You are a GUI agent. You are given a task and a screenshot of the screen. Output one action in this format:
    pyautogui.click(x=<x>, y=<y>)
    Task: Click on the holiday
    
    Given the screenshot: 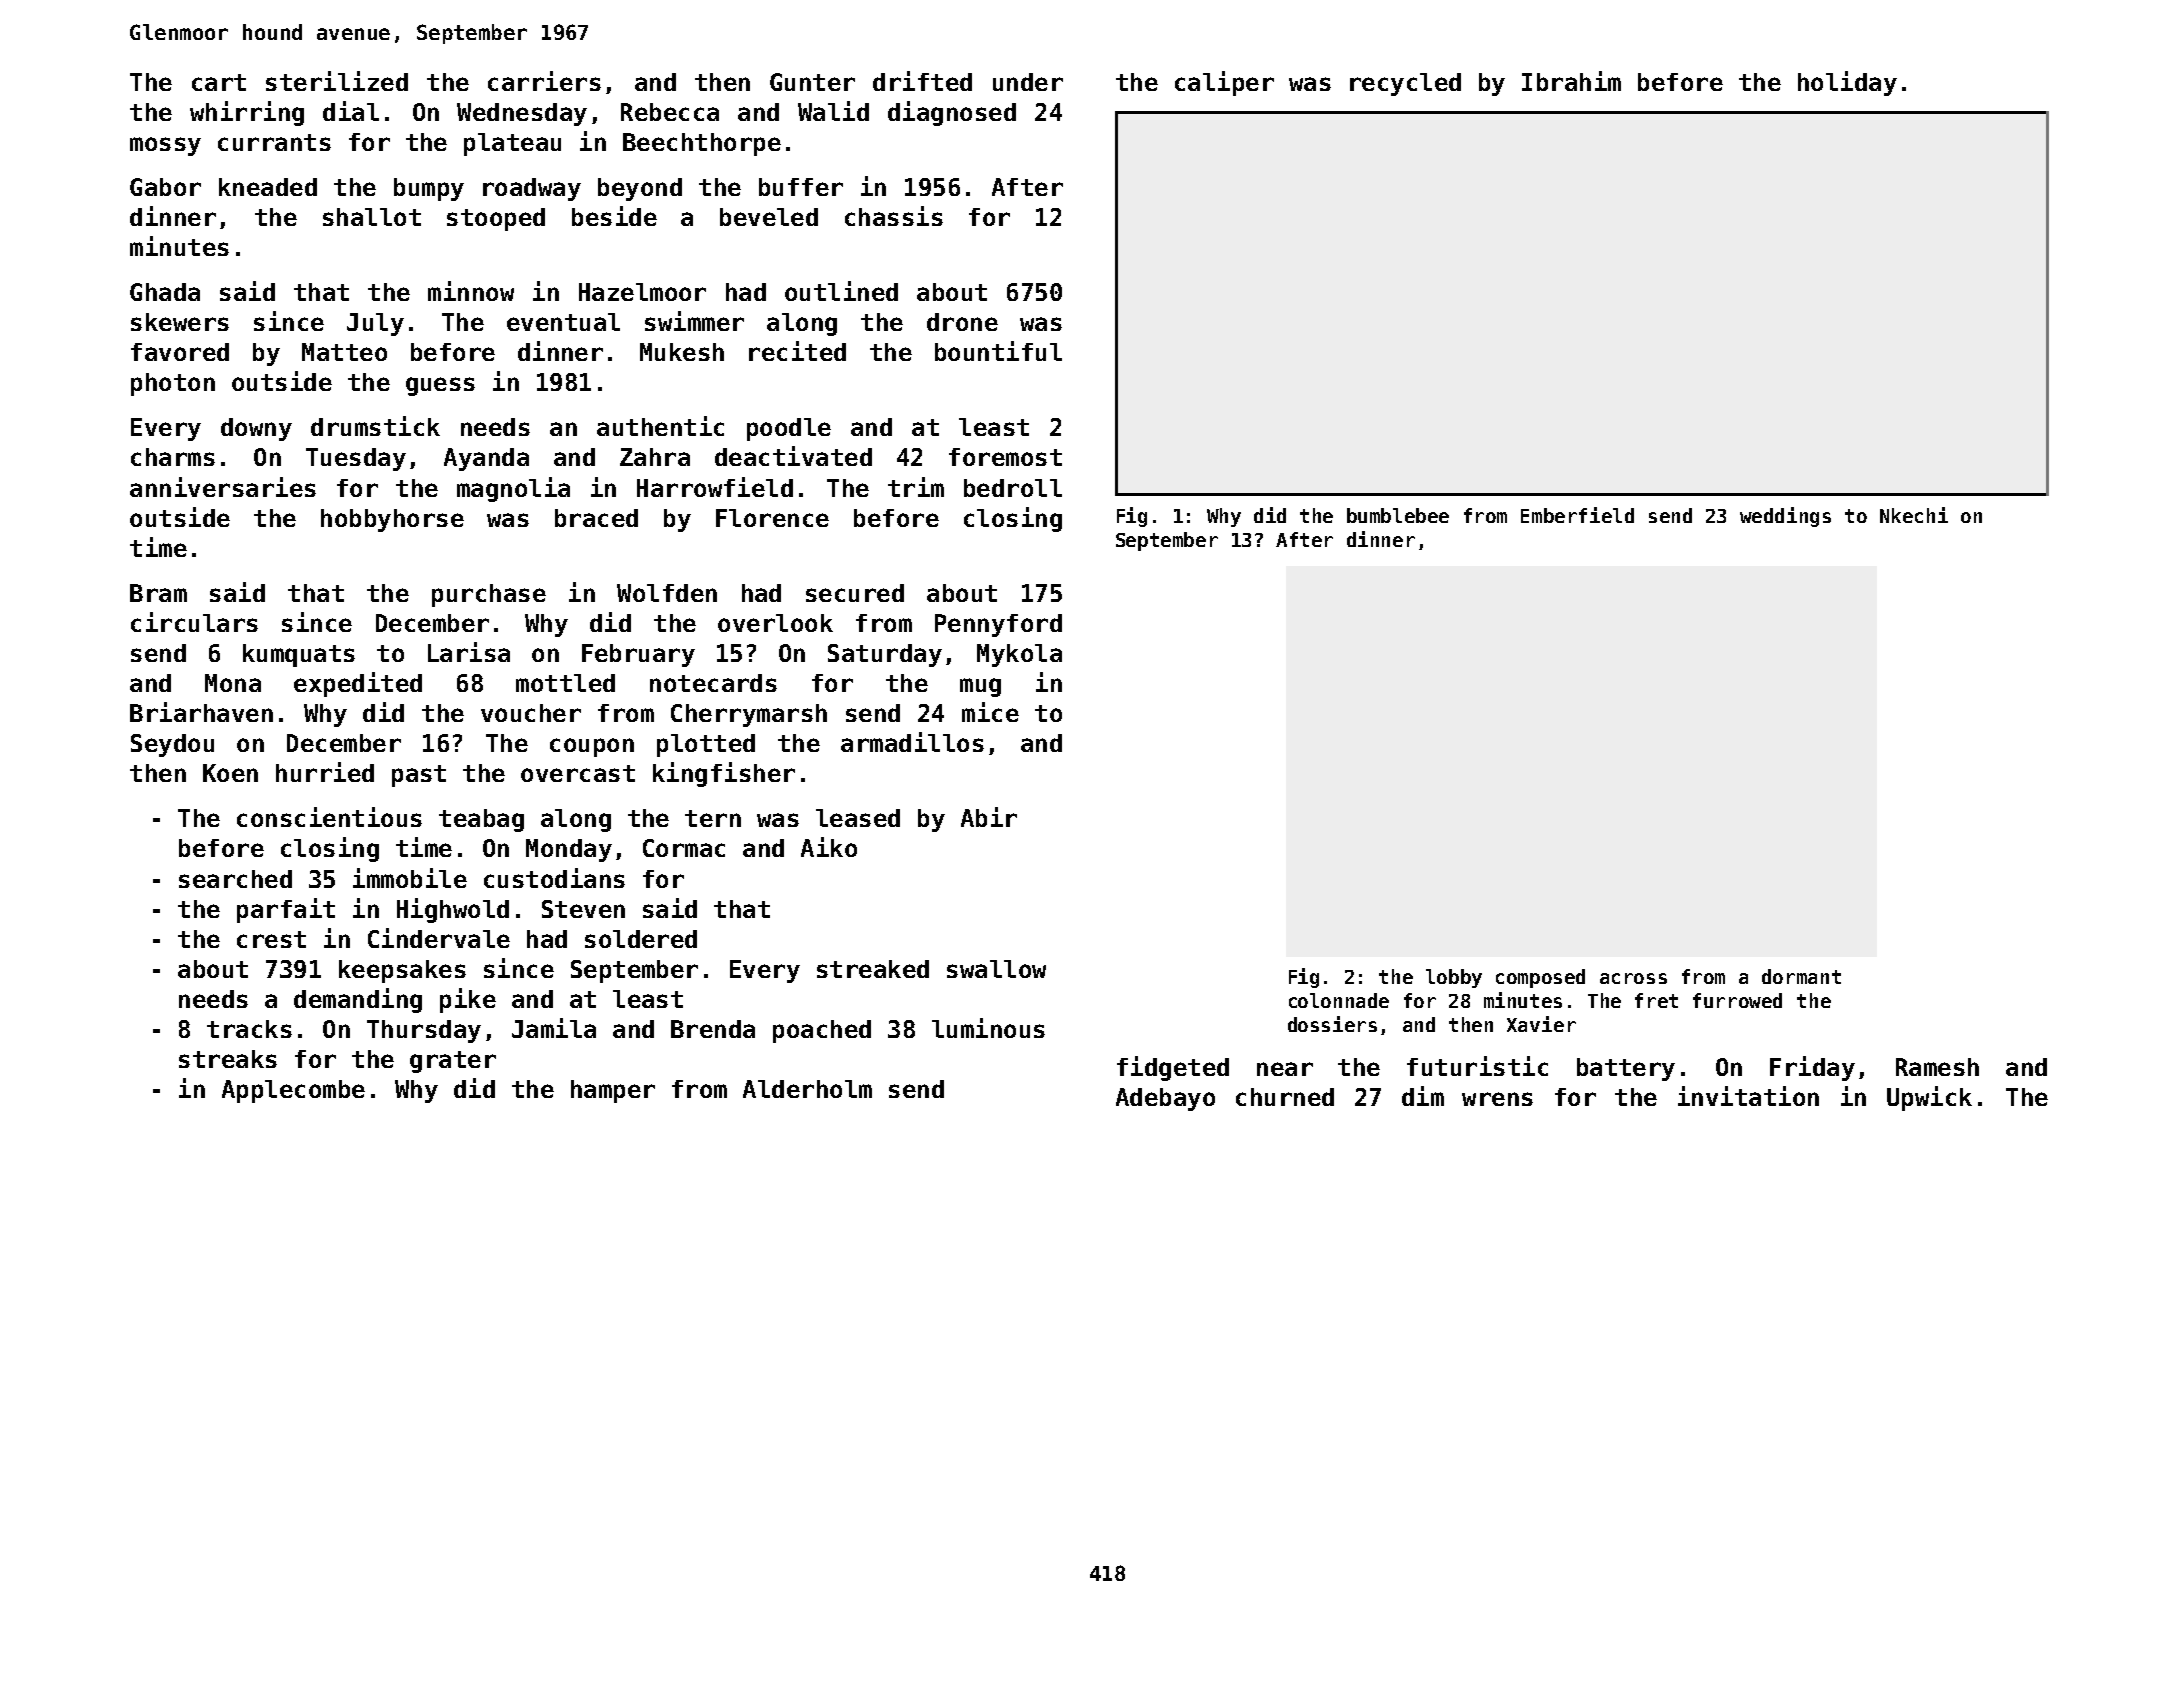 What is the action you would take?
    pyautogui.click(x=1847, y=83)
